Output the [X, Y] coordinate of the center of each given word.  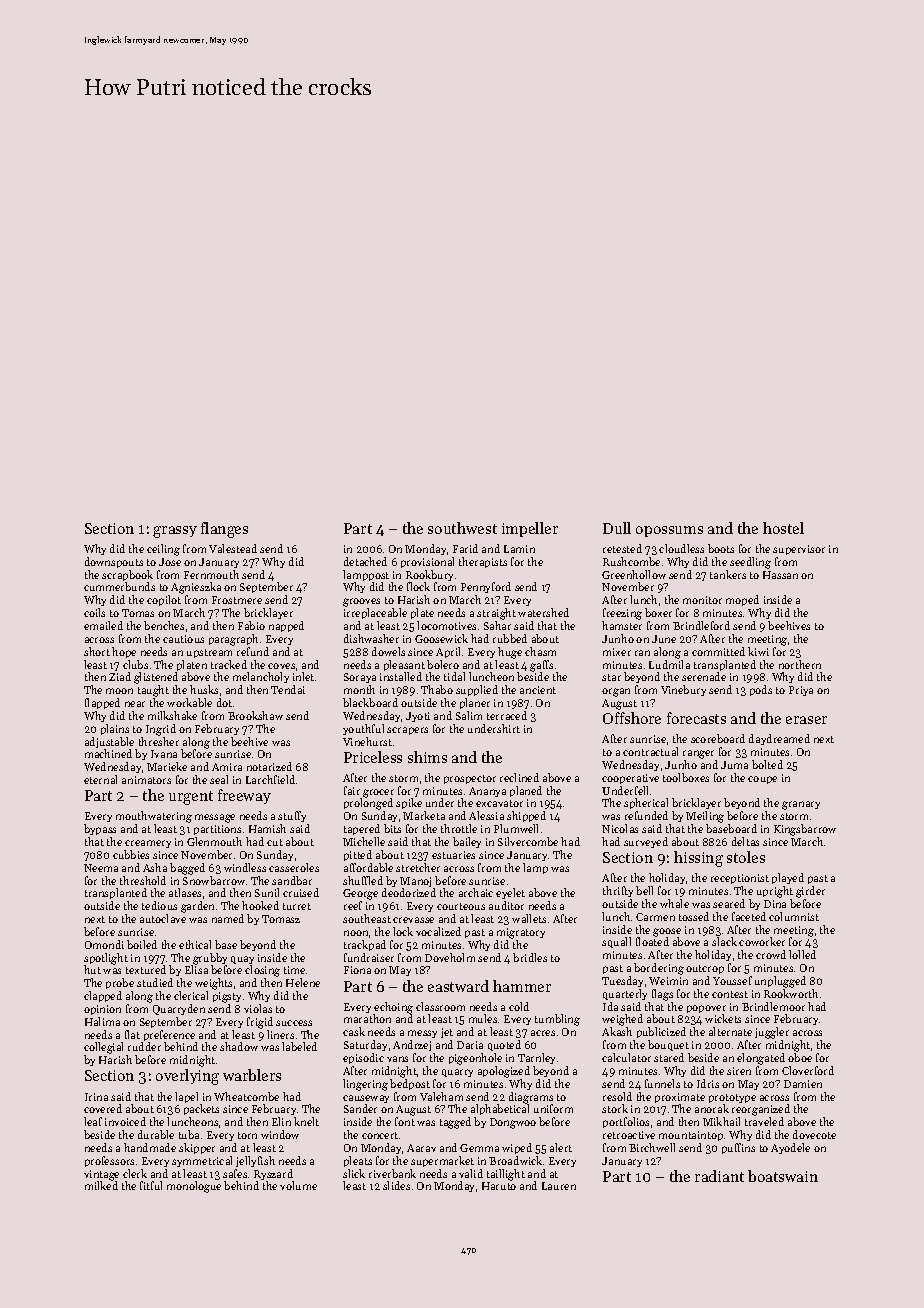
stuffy [292, 816]
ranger [698, 754]
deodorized [409, 892]
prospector [470, 779]
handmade [150, 1147]
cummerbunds [119, 586]
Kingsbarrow [805, 830]
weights [213, 984]
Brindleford [701, 625]
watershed [543, 612]
